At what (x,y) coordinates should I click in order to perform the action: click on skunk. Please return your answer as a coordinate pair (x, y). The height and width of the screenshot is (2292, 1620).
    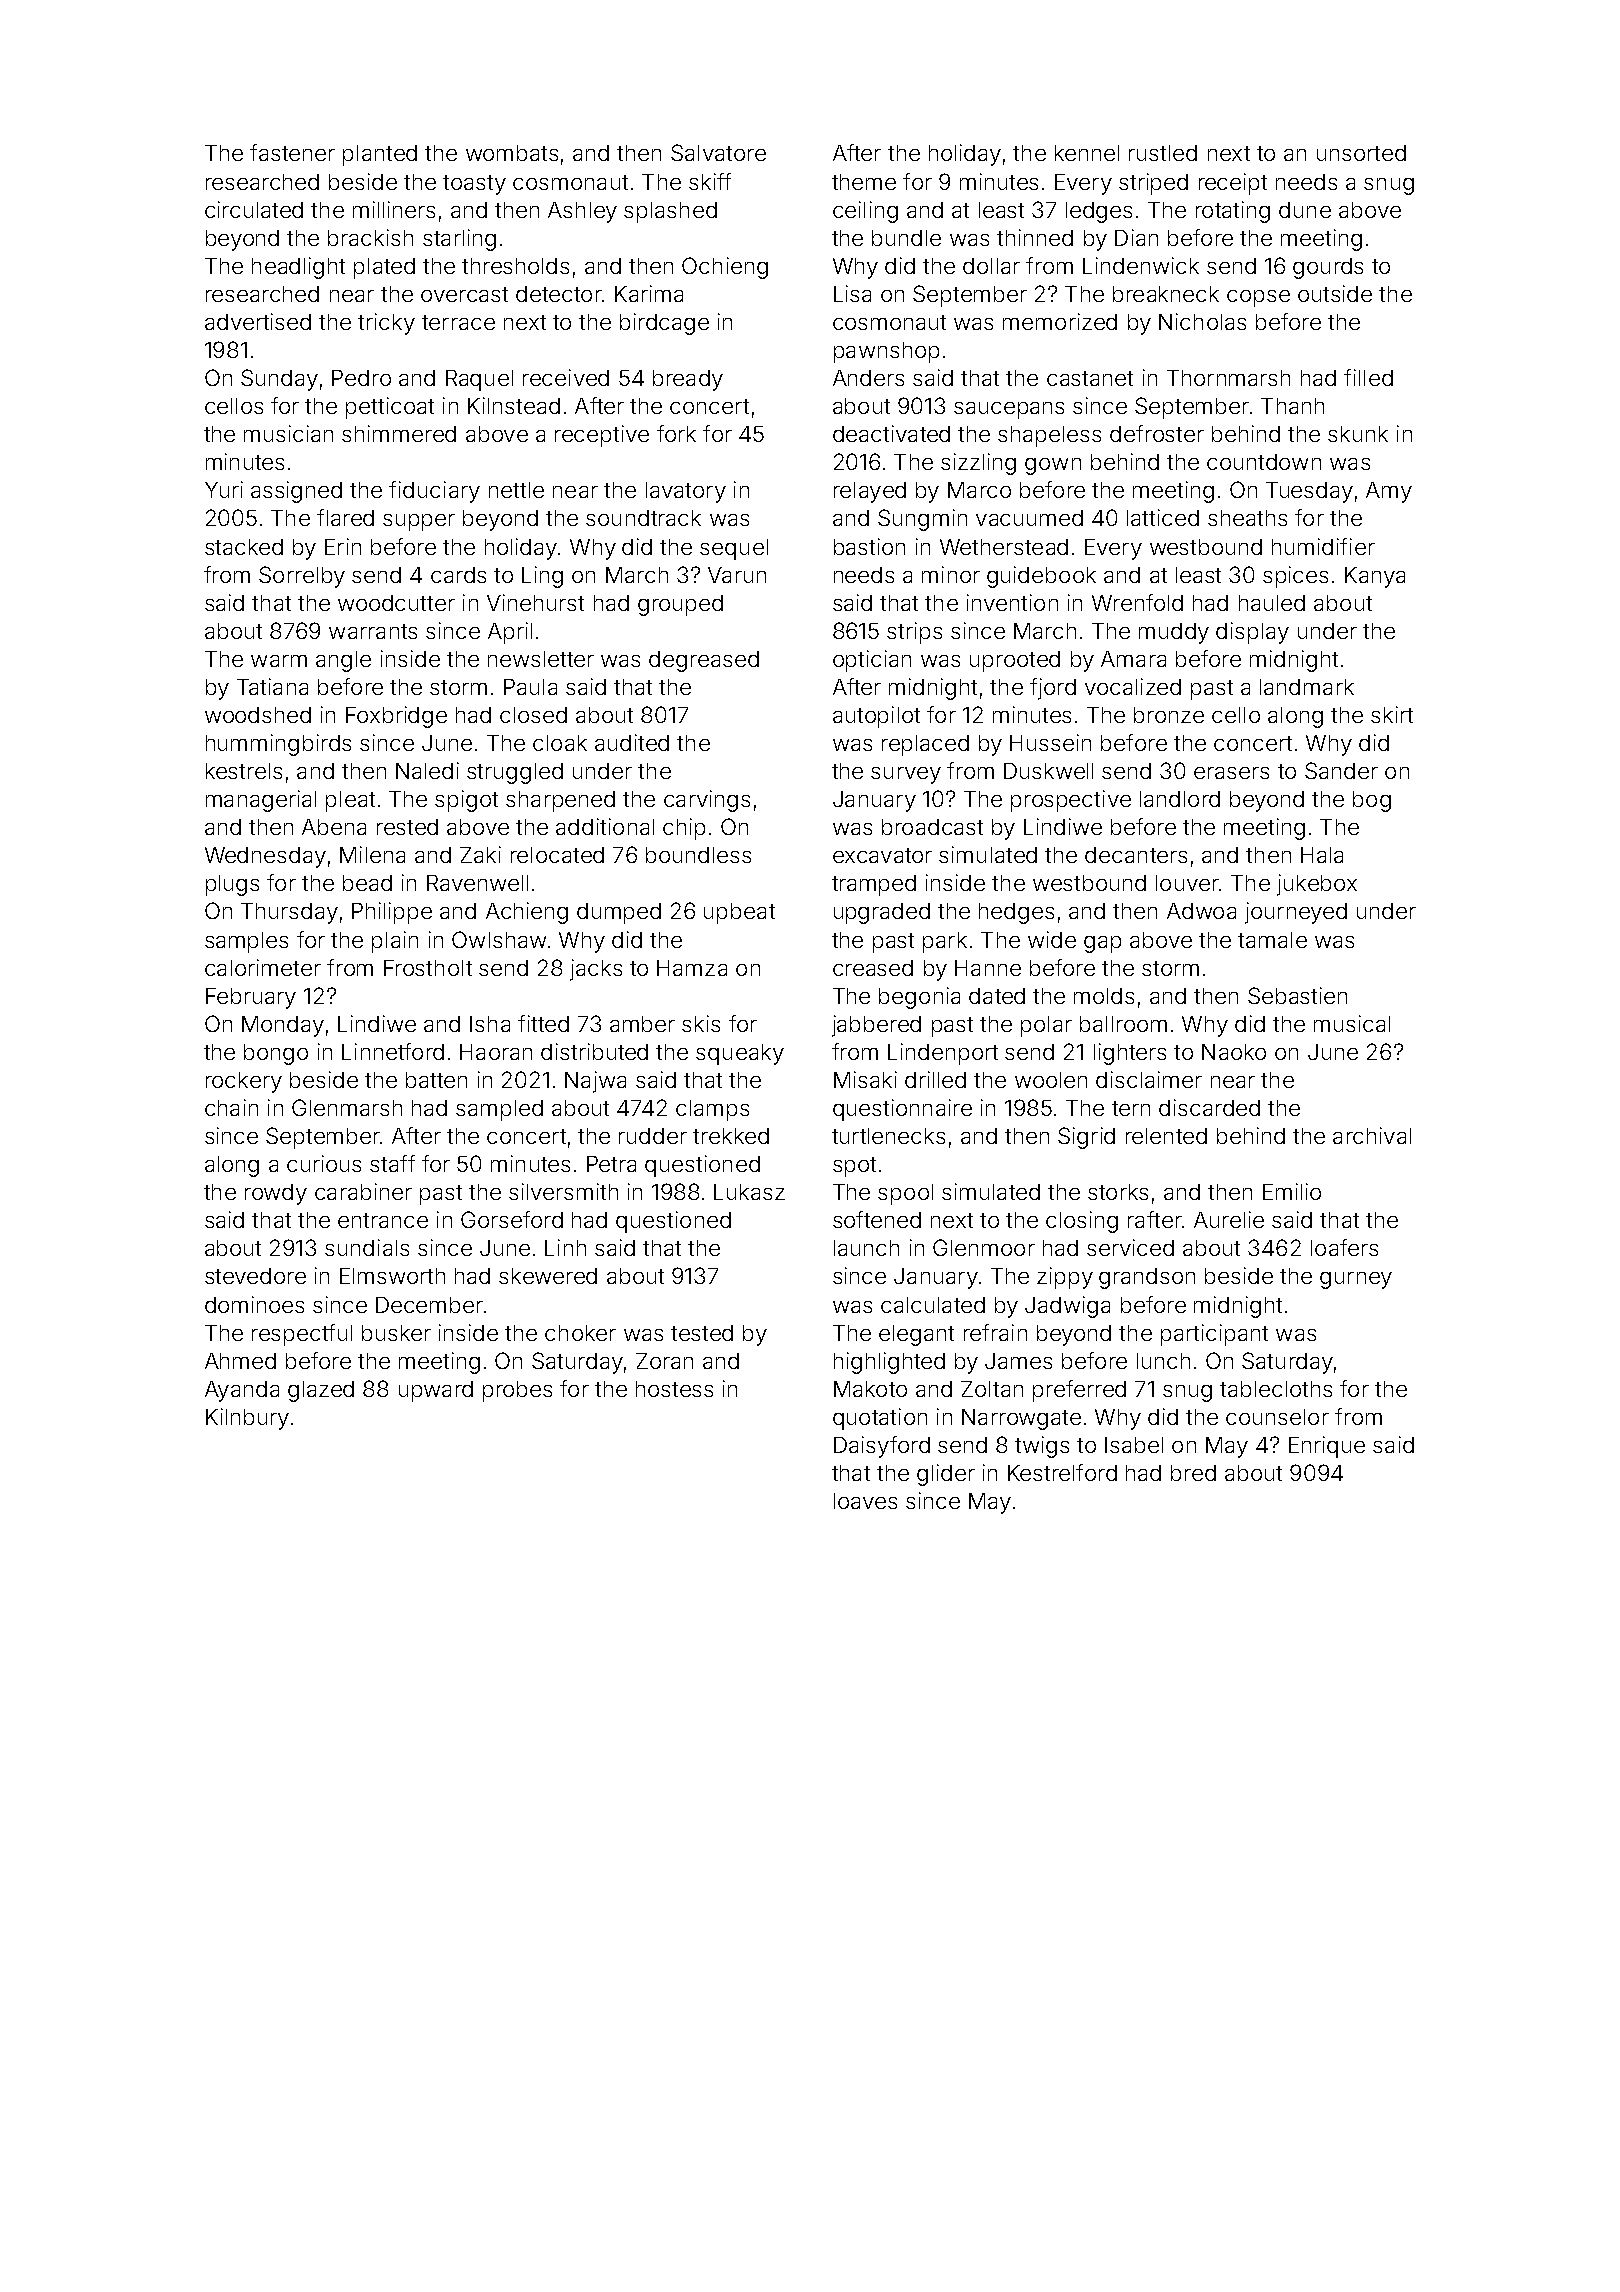
    Looking at the image, I should click on (1358, 434).
